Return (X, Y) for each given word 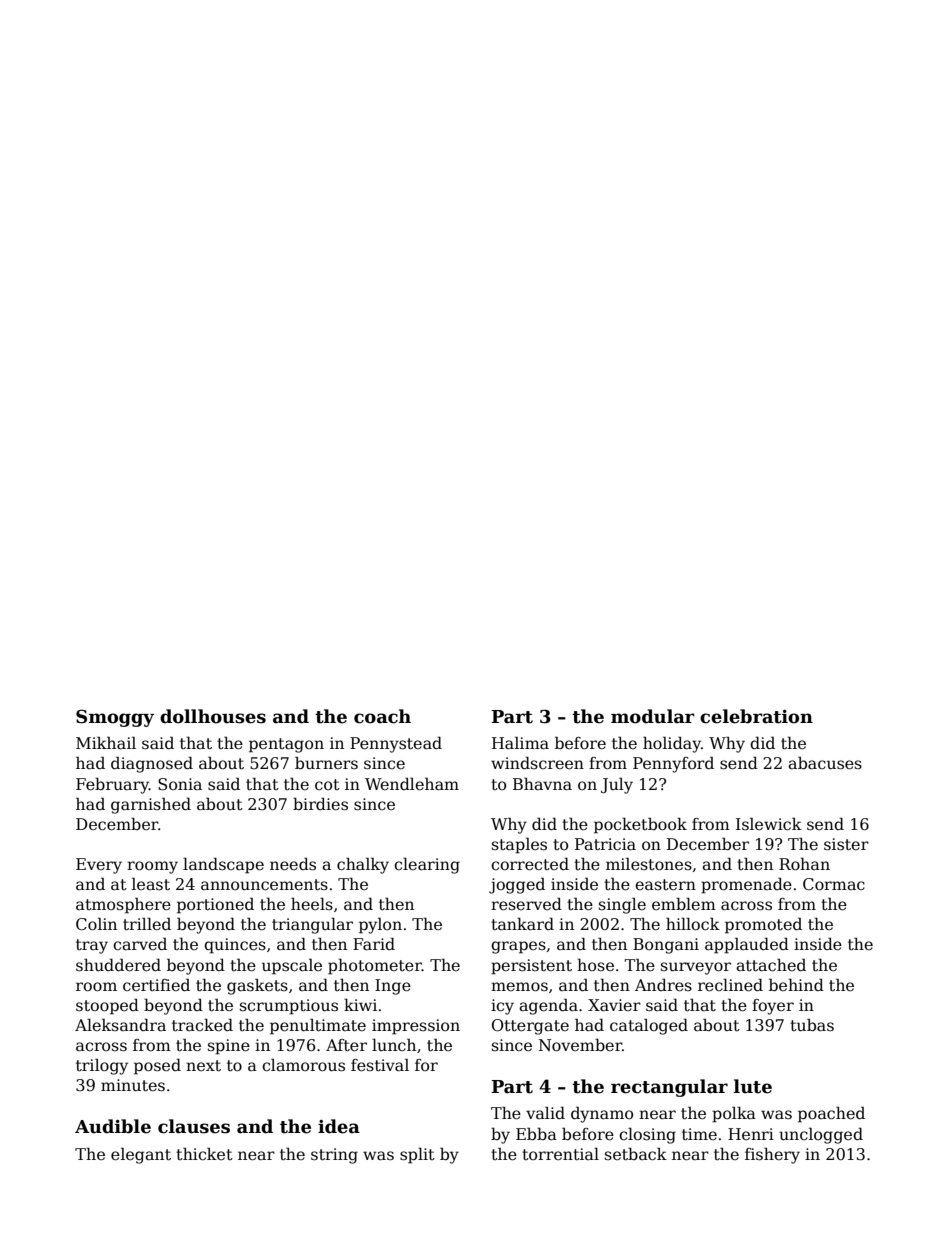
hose (595, 965)
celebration (756, 716)
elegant (141, 1156)
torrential (560, 1154)
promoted (763, 925)
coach (382, 716)
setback (636, 1154)
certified (156, 984)
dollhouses (213, 716)
